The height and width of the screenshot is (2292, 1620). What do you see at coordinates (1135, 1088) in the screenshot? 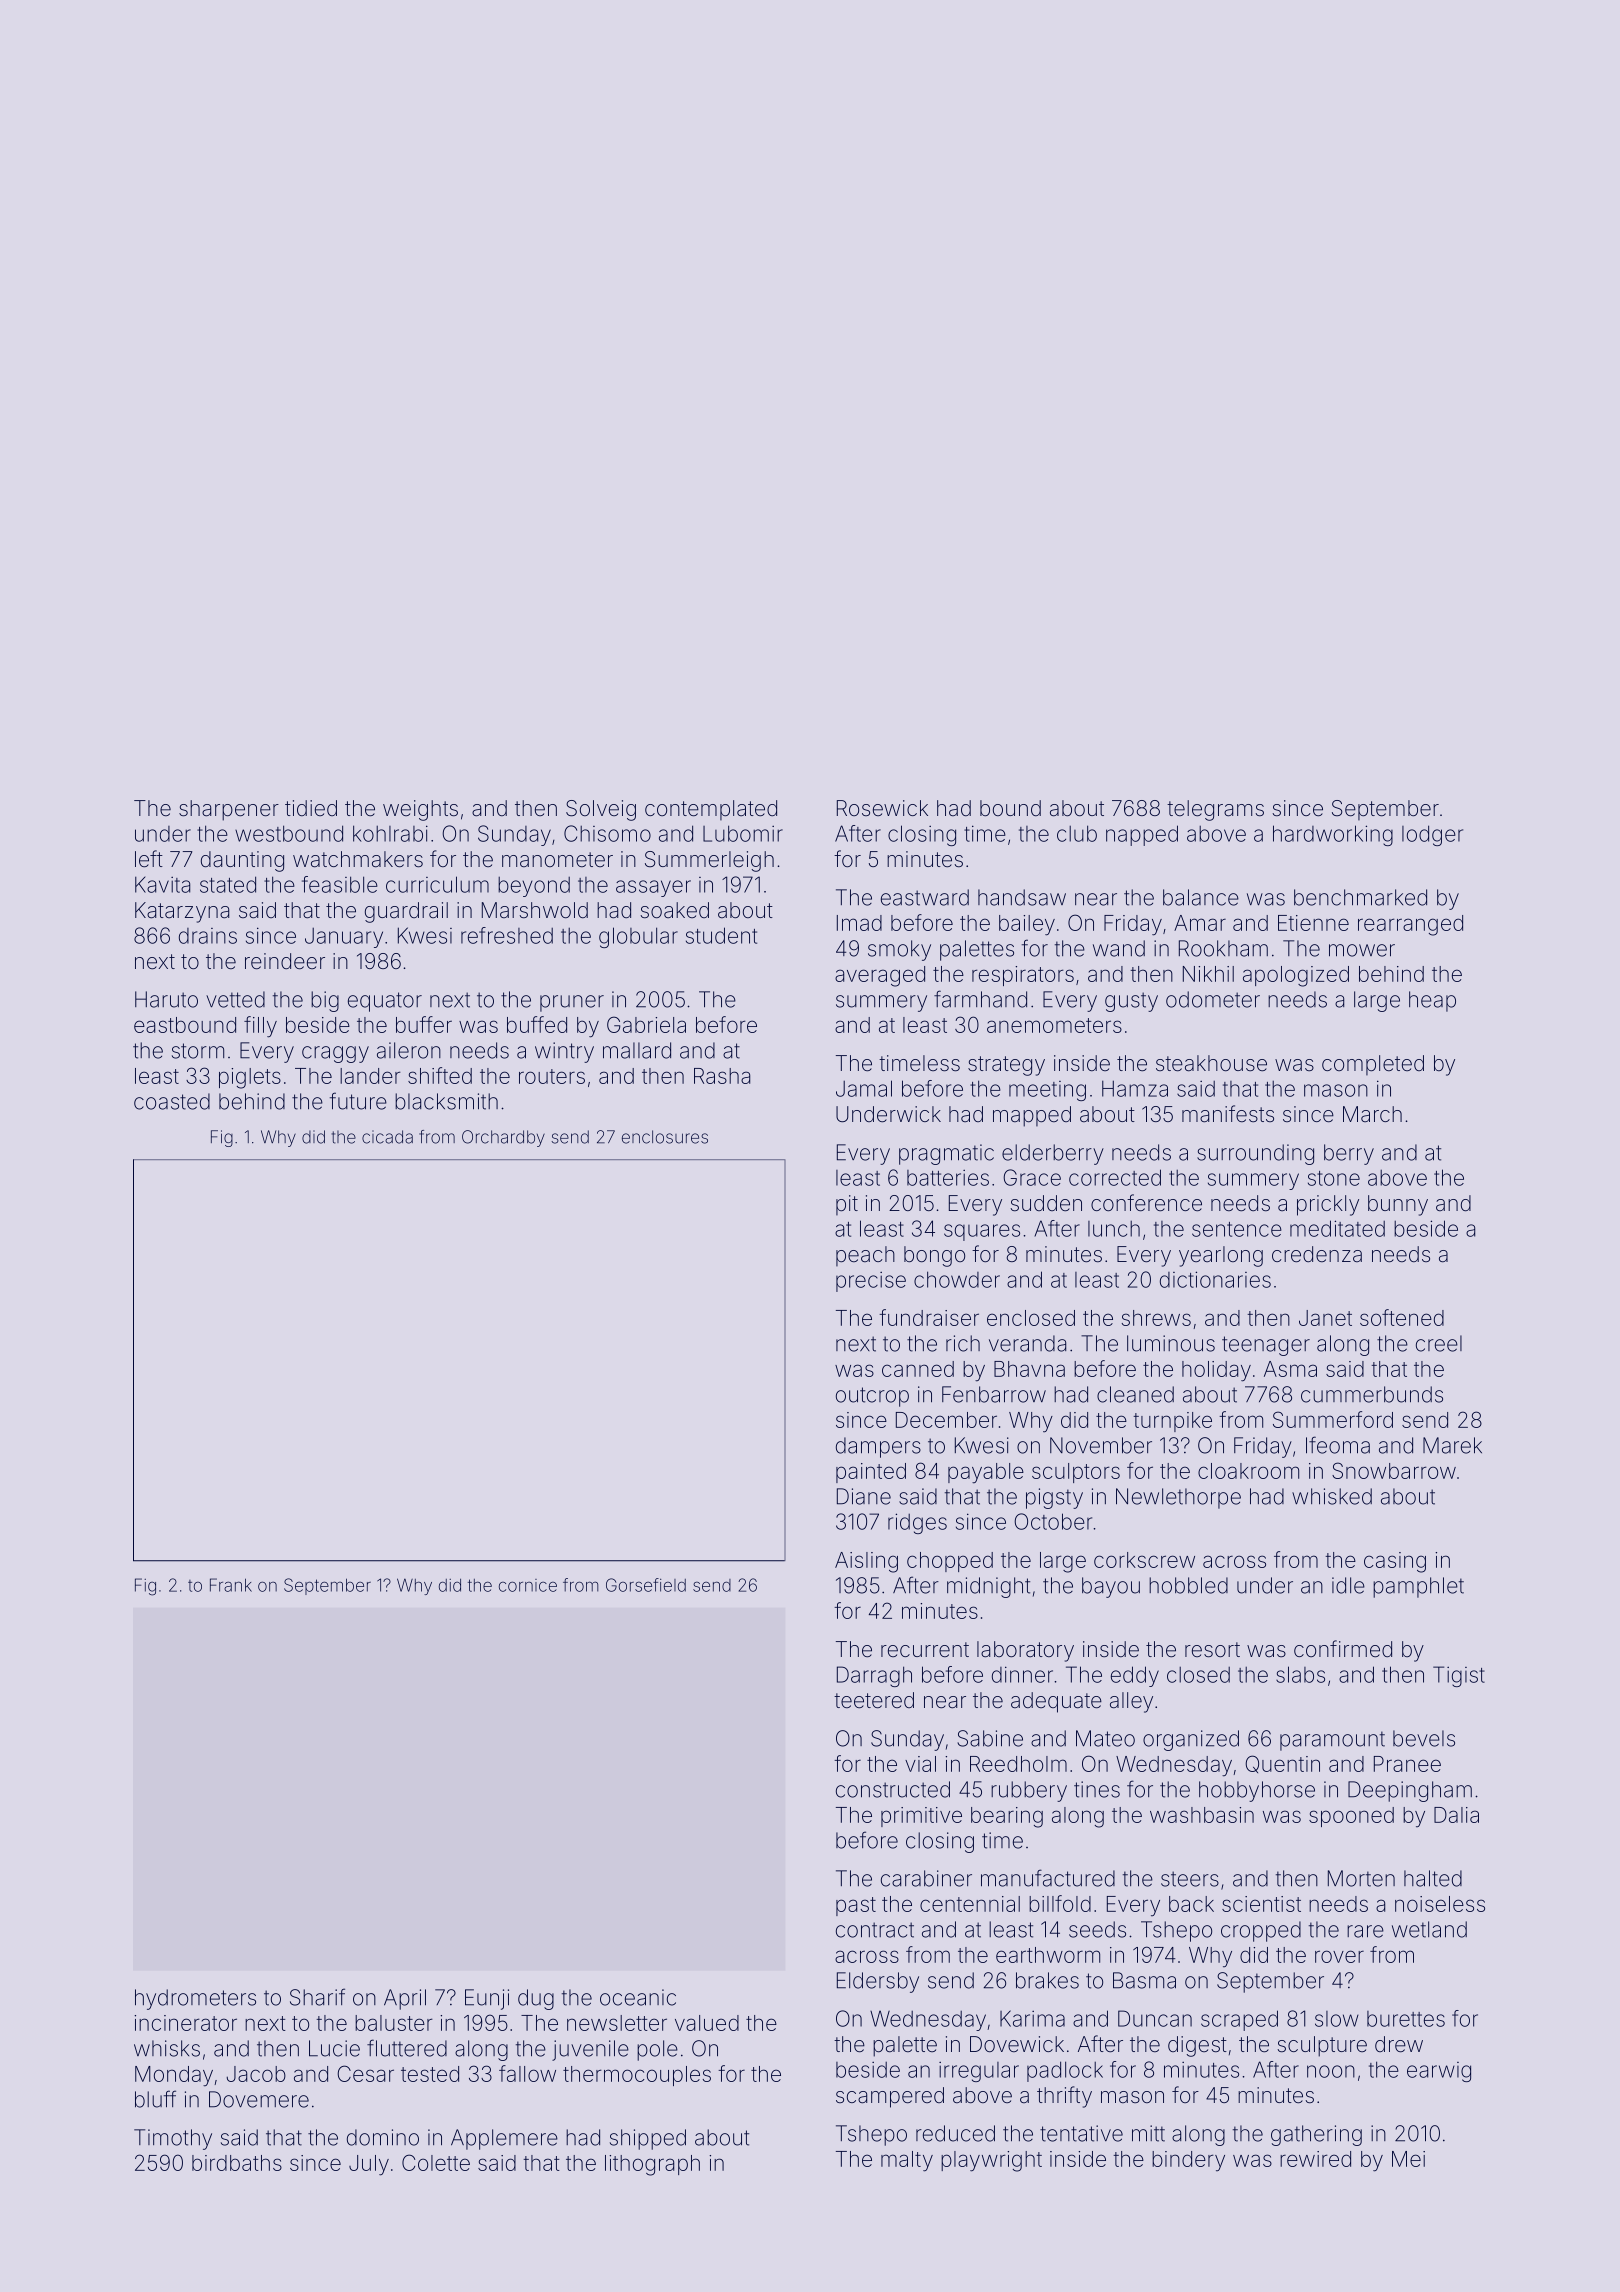
I see `Hamza` at bounding box center [1135, 1088].
